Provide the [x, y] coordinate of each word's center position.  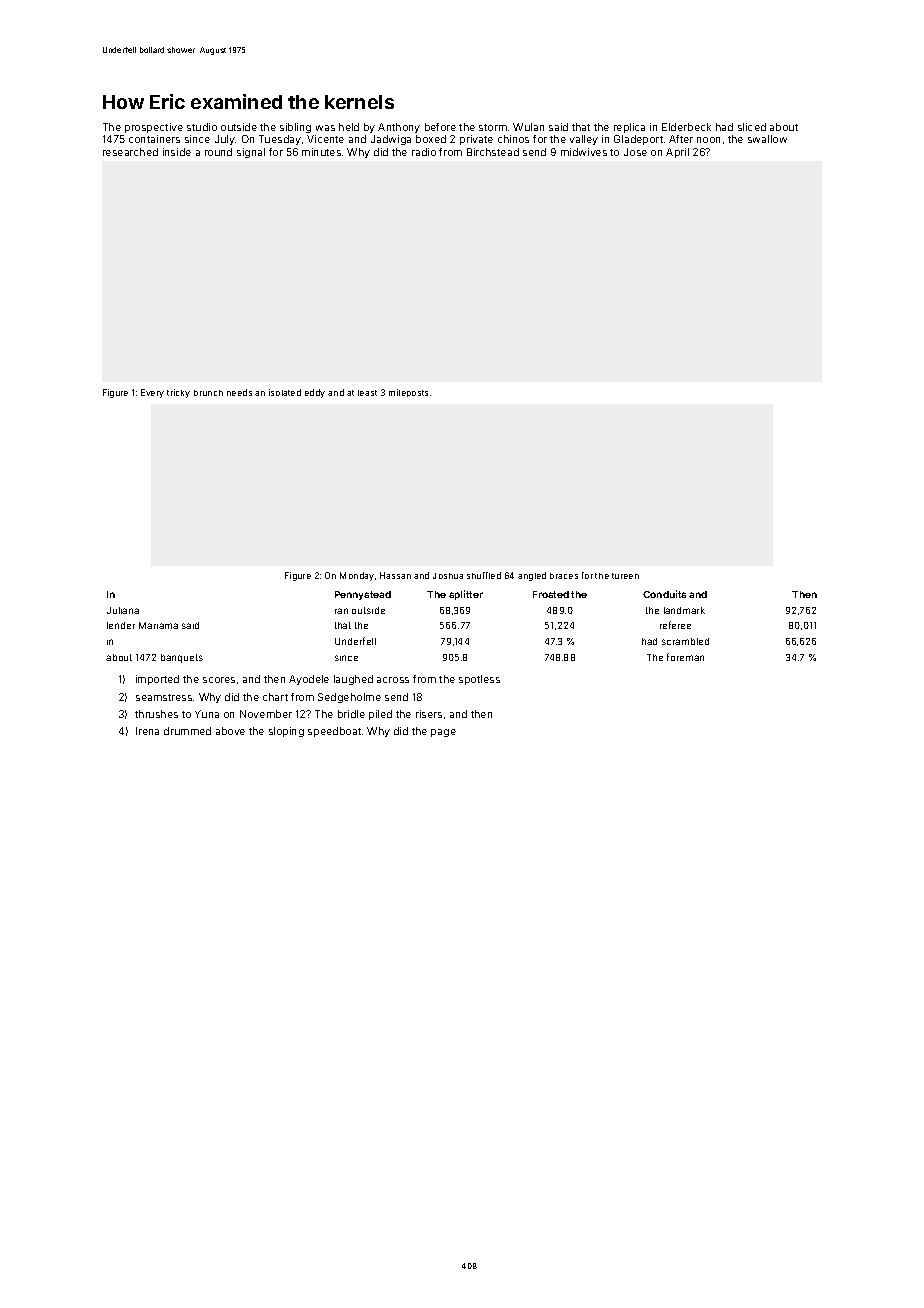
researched [130, 152]
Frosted [551, 594]
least [367, 393]
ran [341, 611]
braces [564, 576]
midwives [584, 152]
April [677, 153]
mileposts [408, 393]
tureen [625, 576]
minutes [321, 152]
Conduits [664, 594]
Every [152, 393]
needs [239, 392]
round [218, 152]
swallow [767, 139]
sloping [286, 732]
